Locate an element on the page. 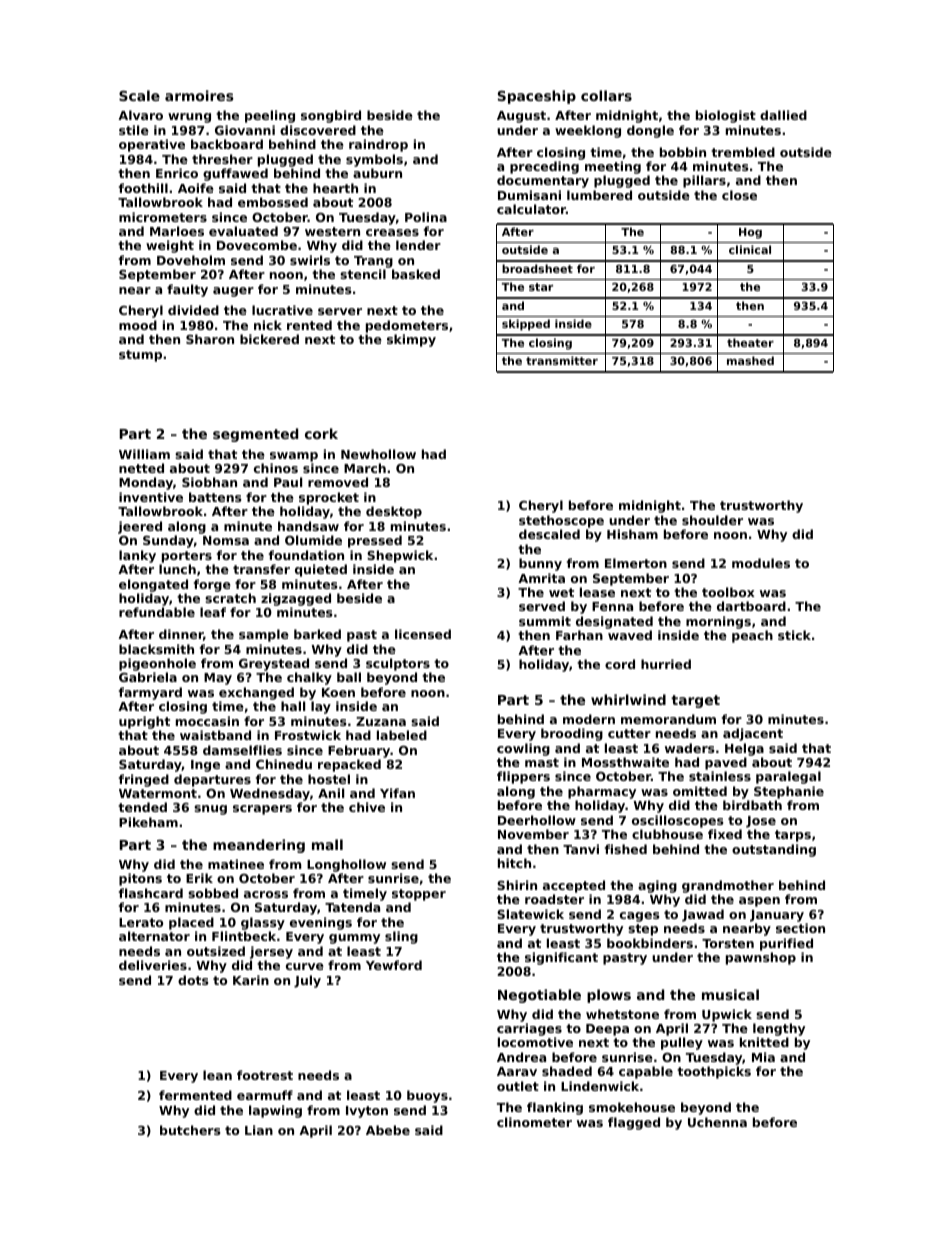 The height and width of the image is (1233, 952). tarps is located at coordinates (793, 836).
